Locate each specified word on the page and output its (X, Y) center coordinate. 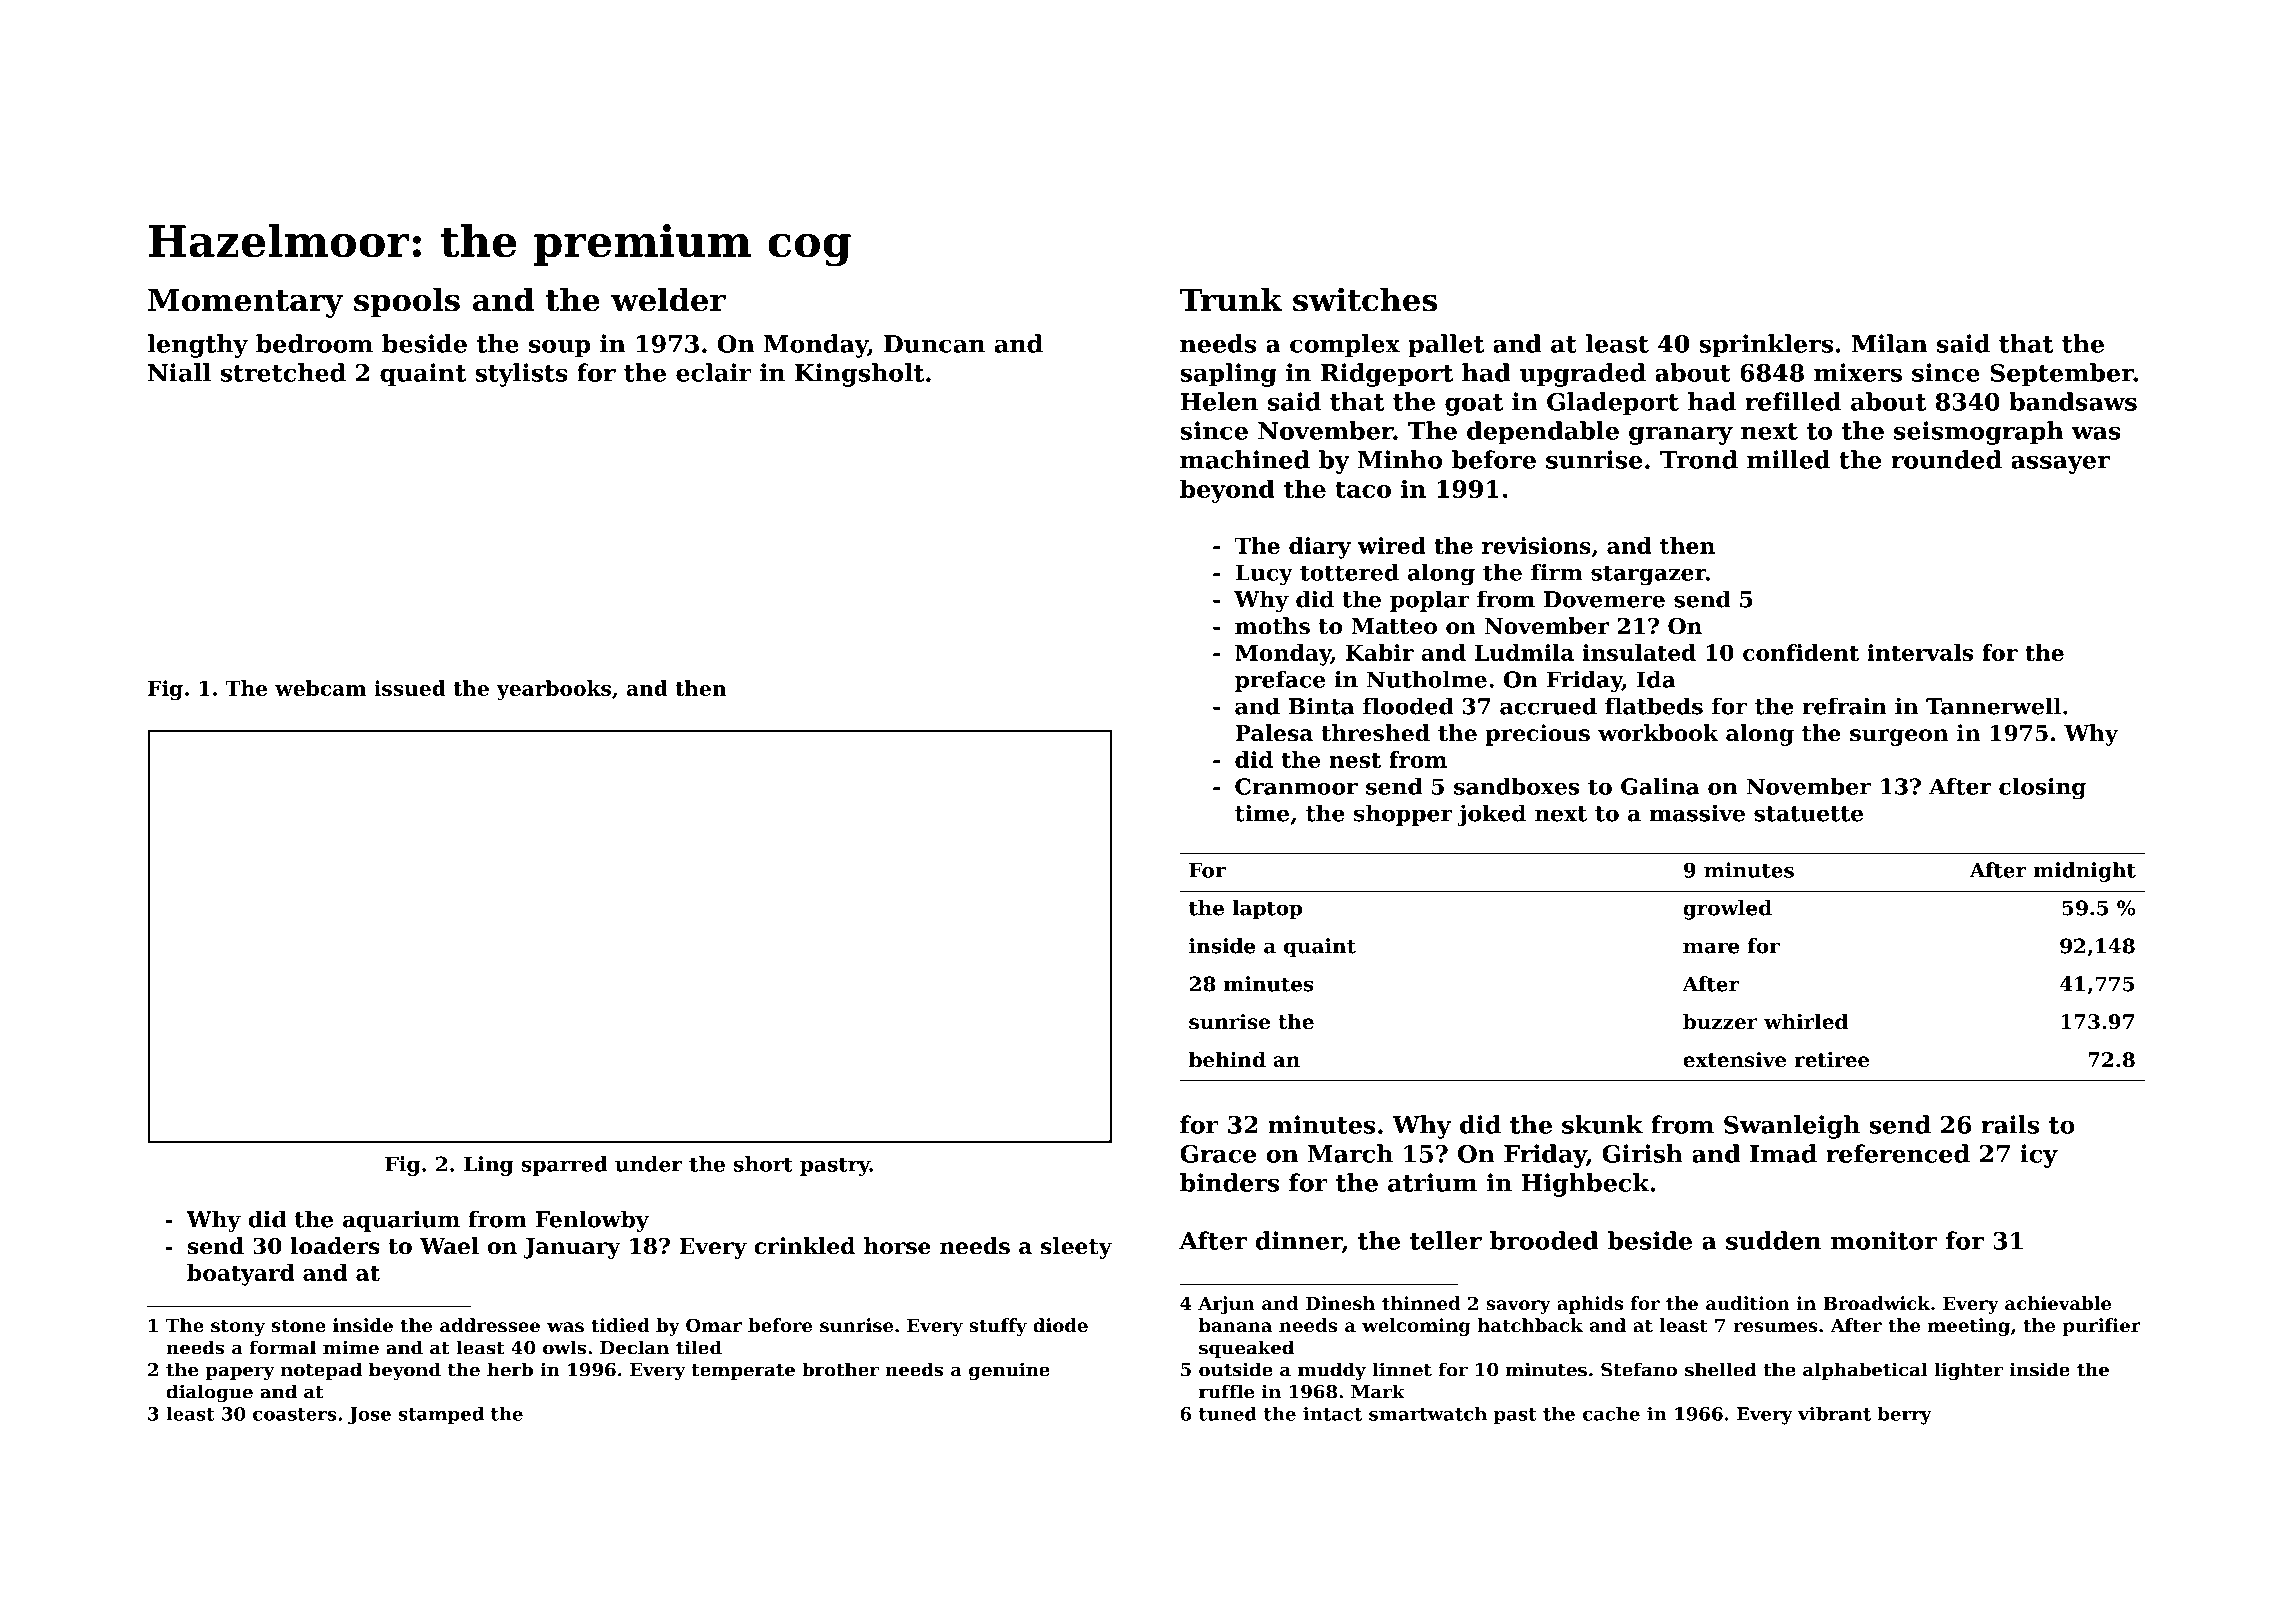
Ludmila (1524, 652)
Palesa (1274, 733)
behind (1227, 1060)
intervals (1920, 652)
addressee (490, 1325)
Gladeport (1613, 404)
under (648, 1164)
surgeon (1899, 737)
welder (668, 300)
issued (410, 688)
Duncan (934, 344)
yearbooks (554, 690)
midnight (2084, 872)
